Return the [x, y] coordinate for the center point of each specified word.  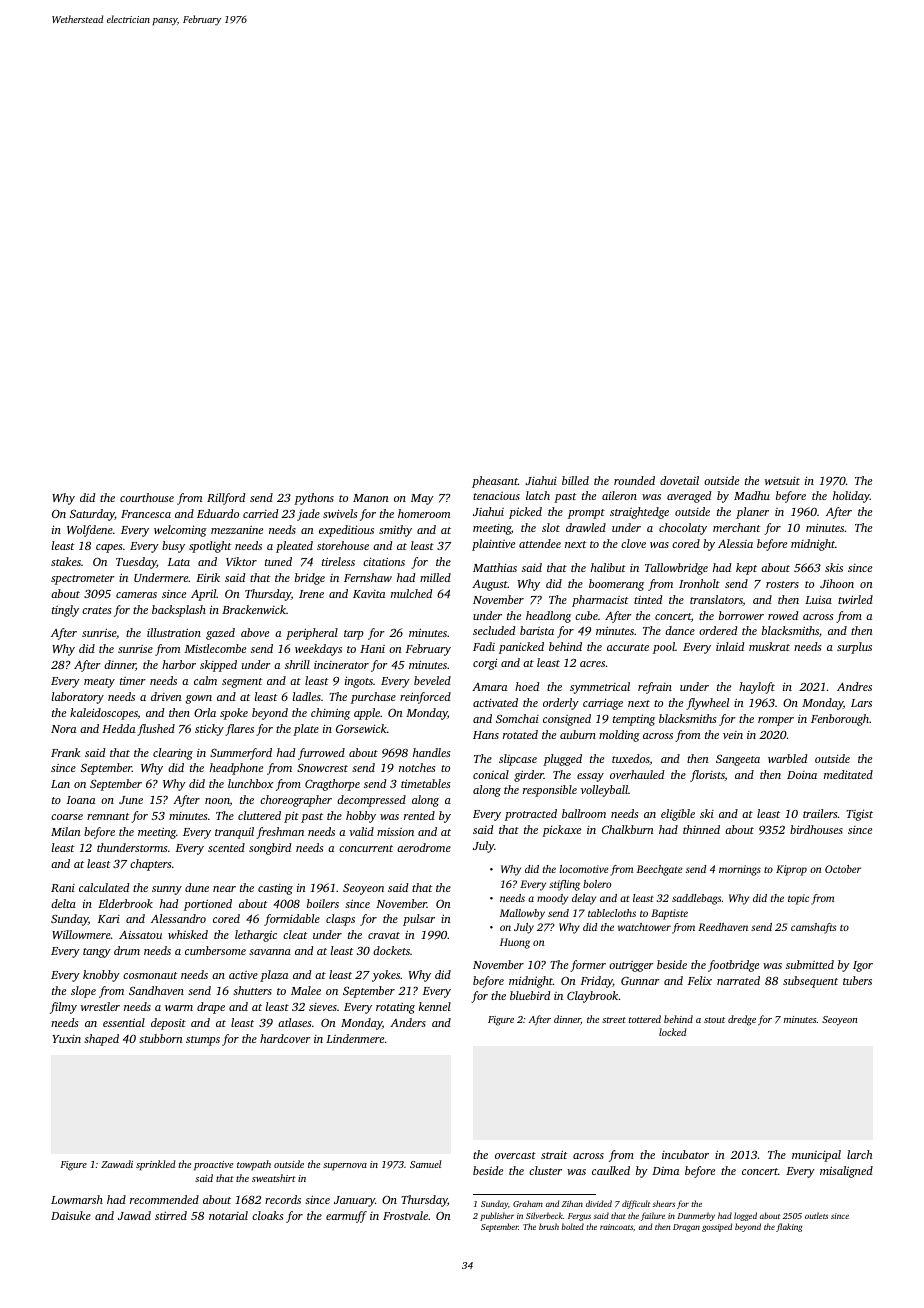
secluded [494, 630]
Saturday [92, 515]
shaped [101, 1040]
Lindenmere [355, 1038]
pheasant [495, 482]
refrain [655, 688]
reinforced [425, 698]
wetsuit [782, 481]
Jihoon [837, 583]
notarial [228, 1215]
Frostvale [405, 1215]
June [131, 800]
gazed [220, 634]
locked [673, 1032]
